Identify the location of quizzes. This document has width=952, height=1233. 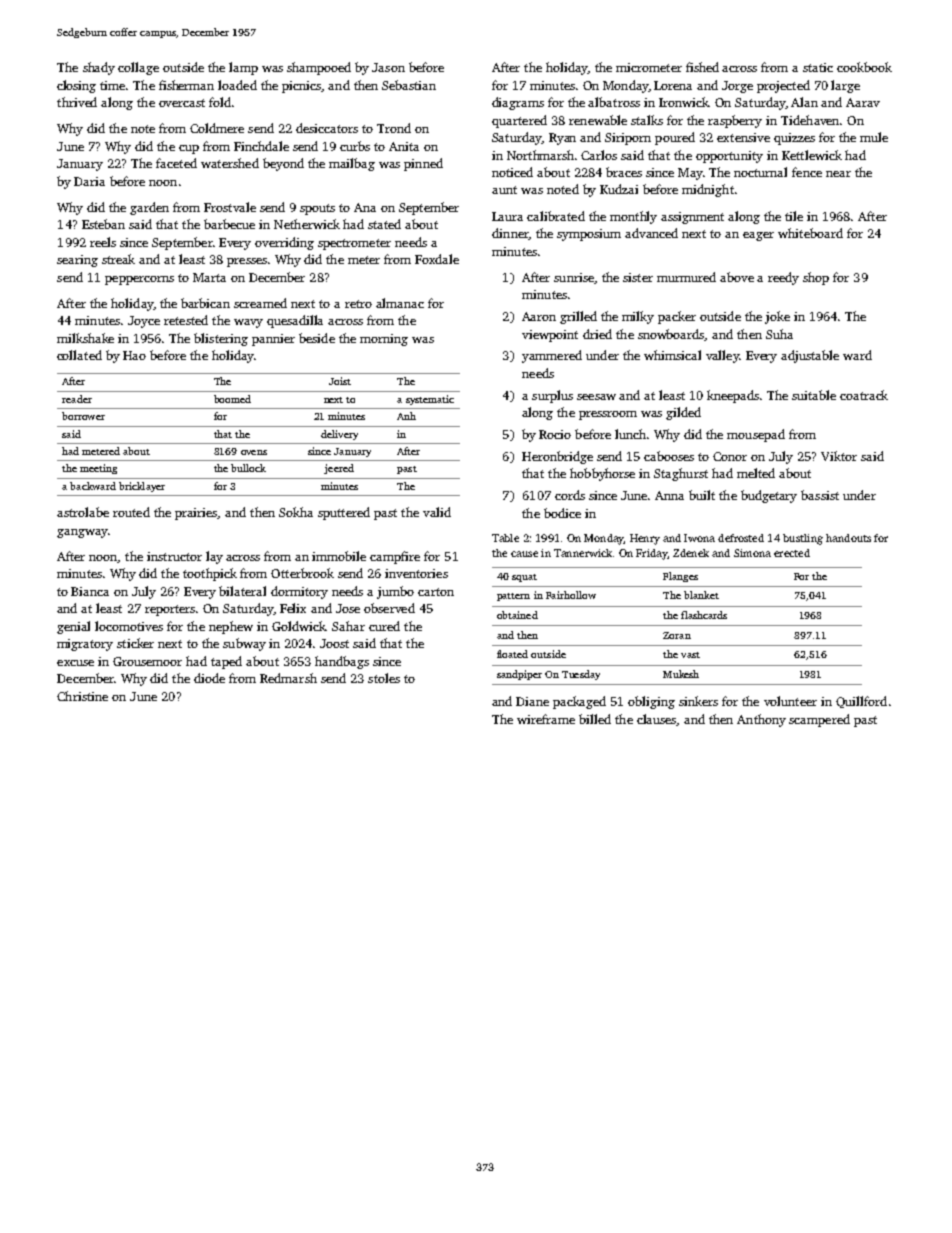
(794, 139).
